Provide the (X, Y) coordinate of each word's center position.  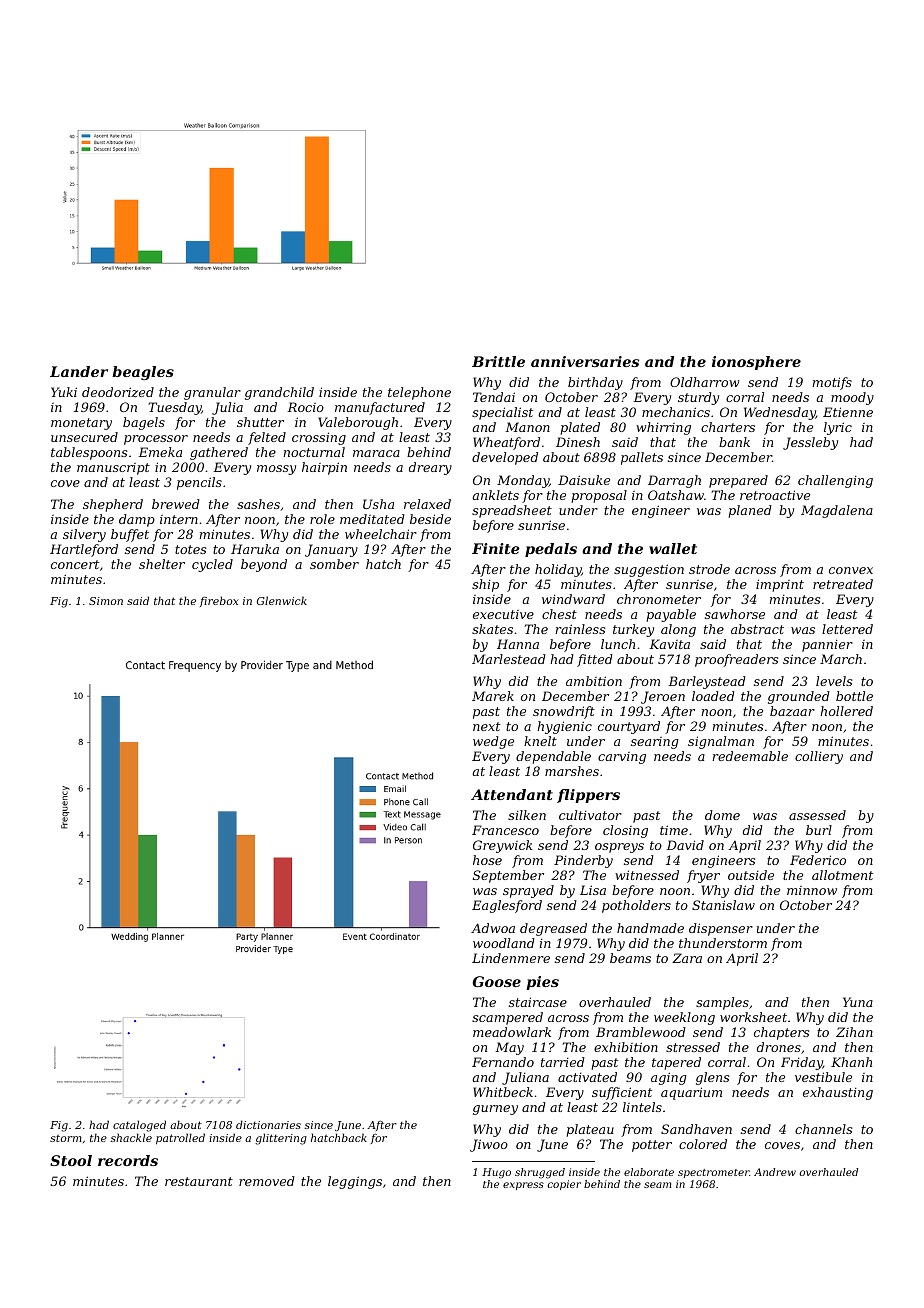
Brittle (498, 361)
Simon (106, 601)
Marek (493, 696)
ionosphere (756, 363)
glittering (281, 1139)
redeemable (750, 756)
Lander (79, 371)
